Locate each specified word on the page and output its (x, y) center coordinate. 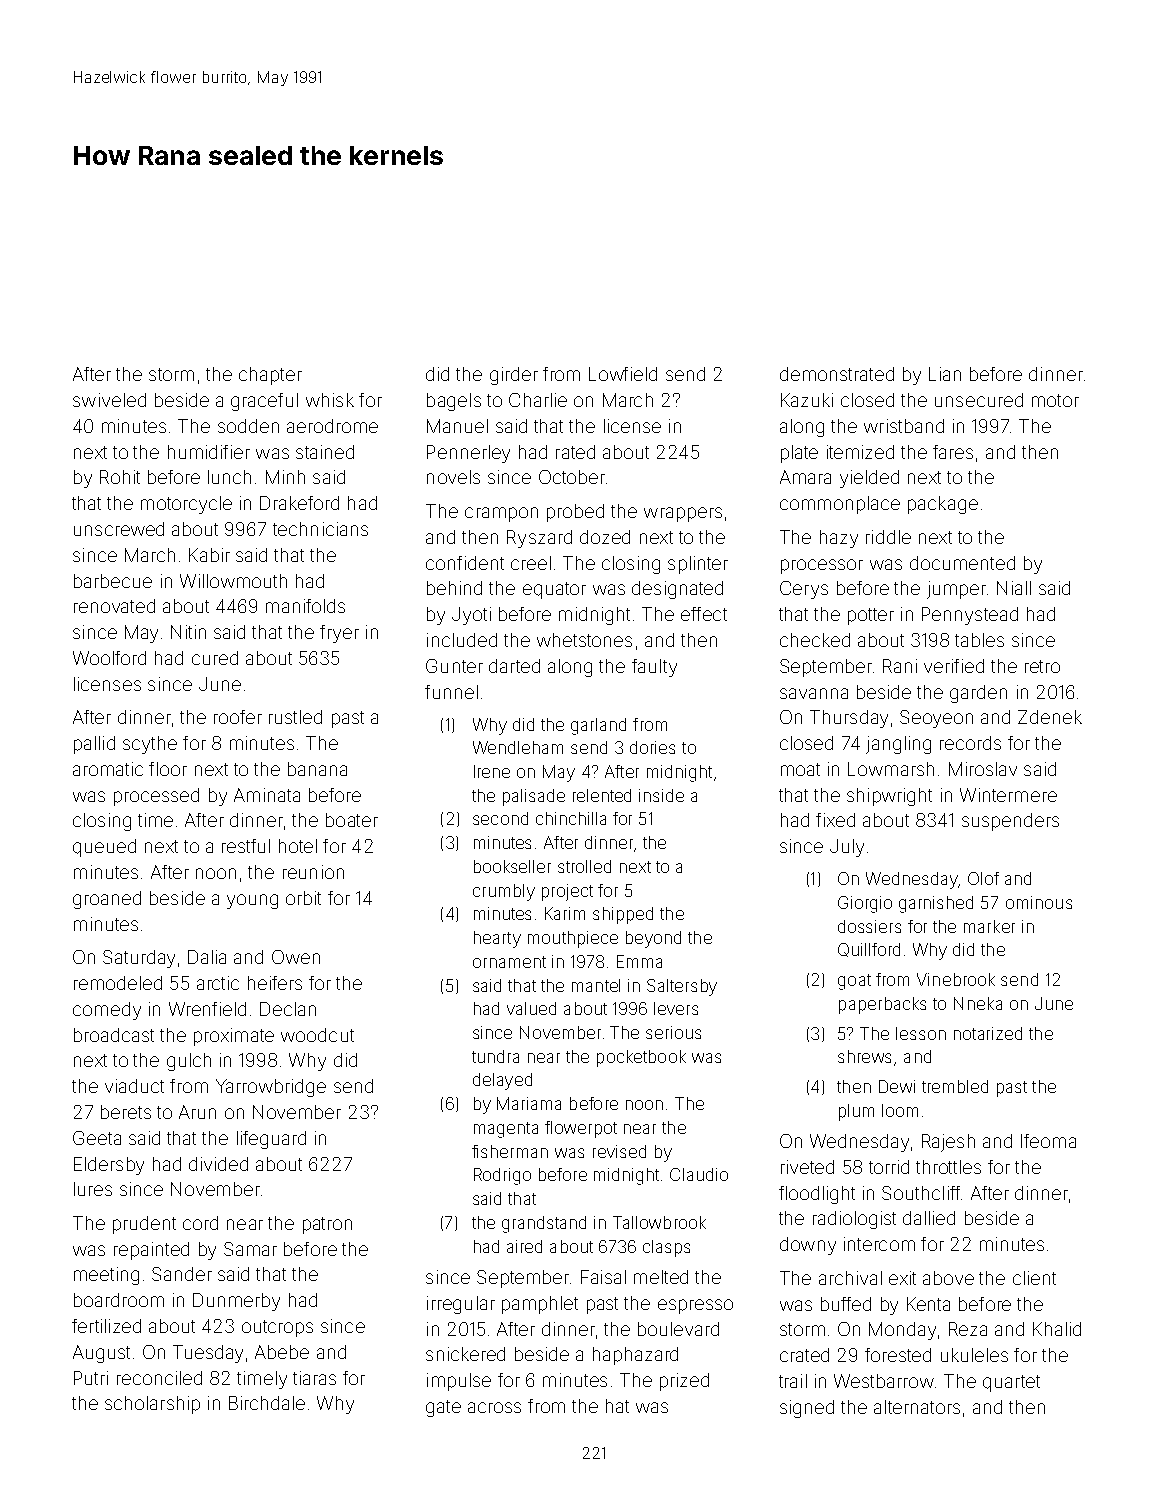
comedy (107, 1011)
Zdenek (1050, 717)
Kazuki (807, 400)
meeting (106, 1276)
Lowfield (623, 374)
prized (684, 1382)
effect (704, 614)
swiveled (109, 400)
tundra (495, 1056)
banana (317, 769)
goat (854, 982)
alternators (917, 1407)
